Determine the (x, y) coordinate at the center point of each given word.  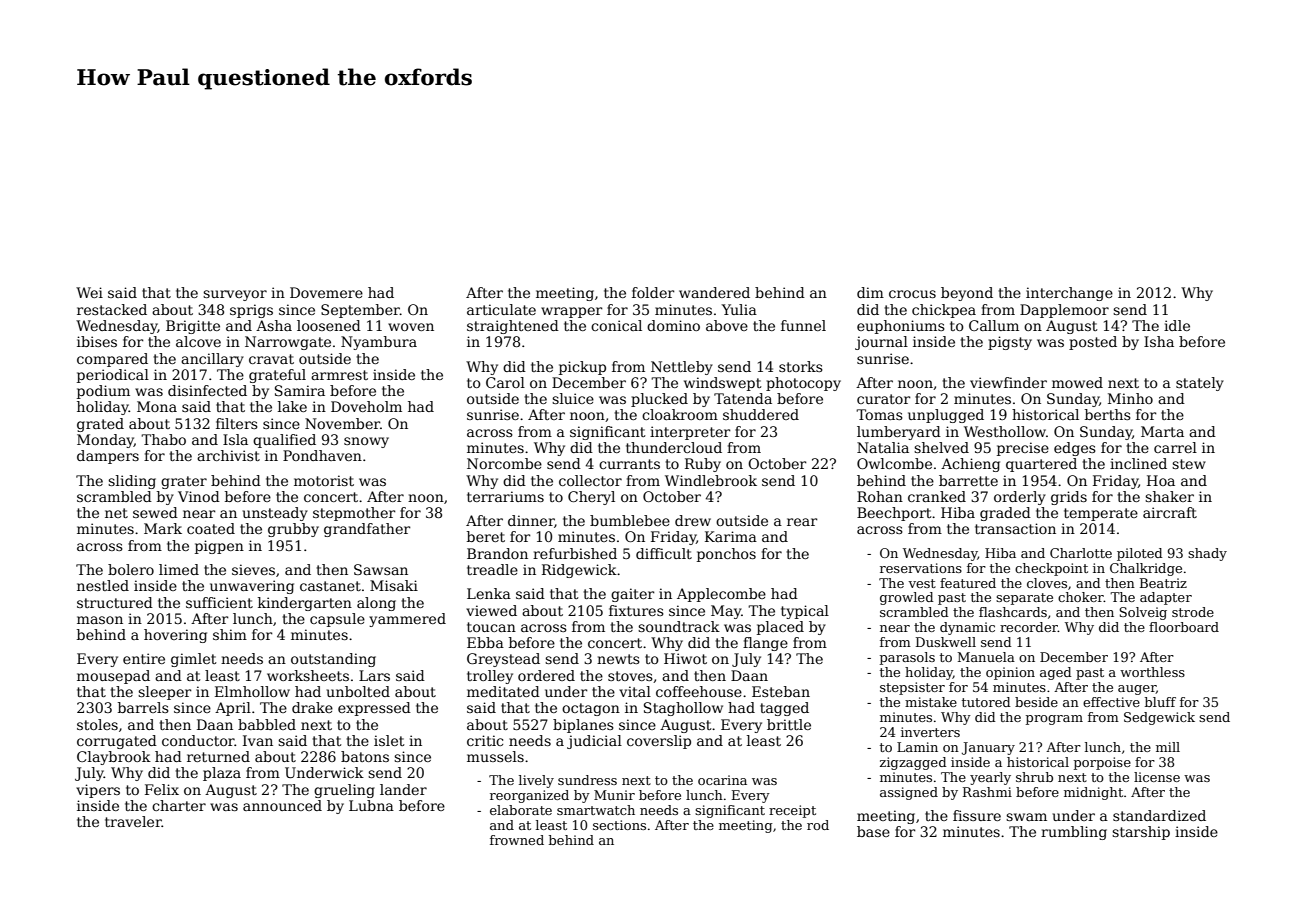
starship (1141, 833)
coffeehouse (699, 691)
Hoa (1161, 480)
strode (1193, 612)
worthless (1152, 672)
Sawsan (381, 569)
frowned (517, 840)
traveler (133, 821)
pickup (582, 368)
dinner (531, 520)
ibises (97, 341)
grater (184, 482)
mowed (1077, 382)
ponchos (726, 555)
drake (312, 707)
